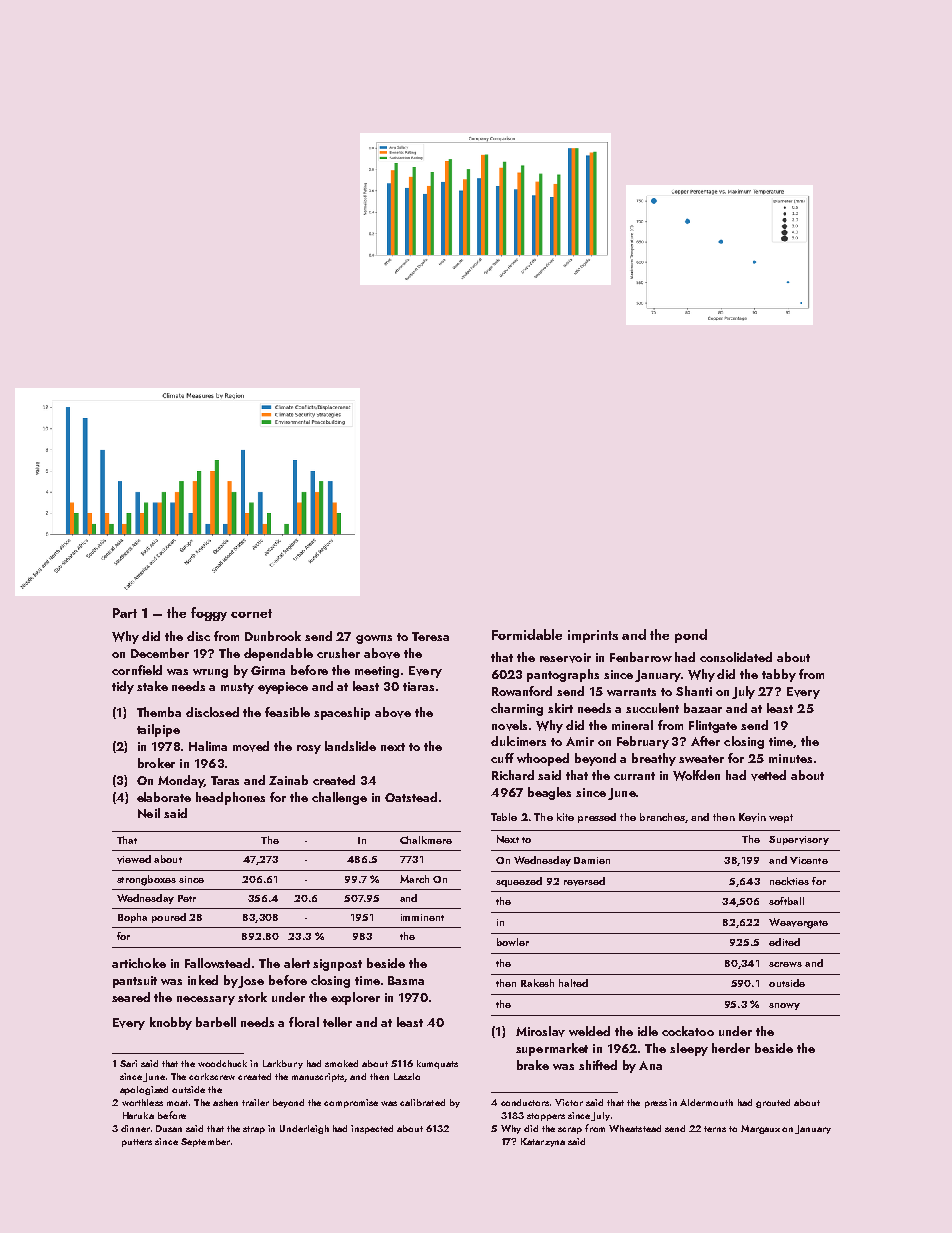 The width and height of the screenshot is (952, 1233). Describe the element at coordinates (504, 817) in the screenshot. I see `Table` at that location.
